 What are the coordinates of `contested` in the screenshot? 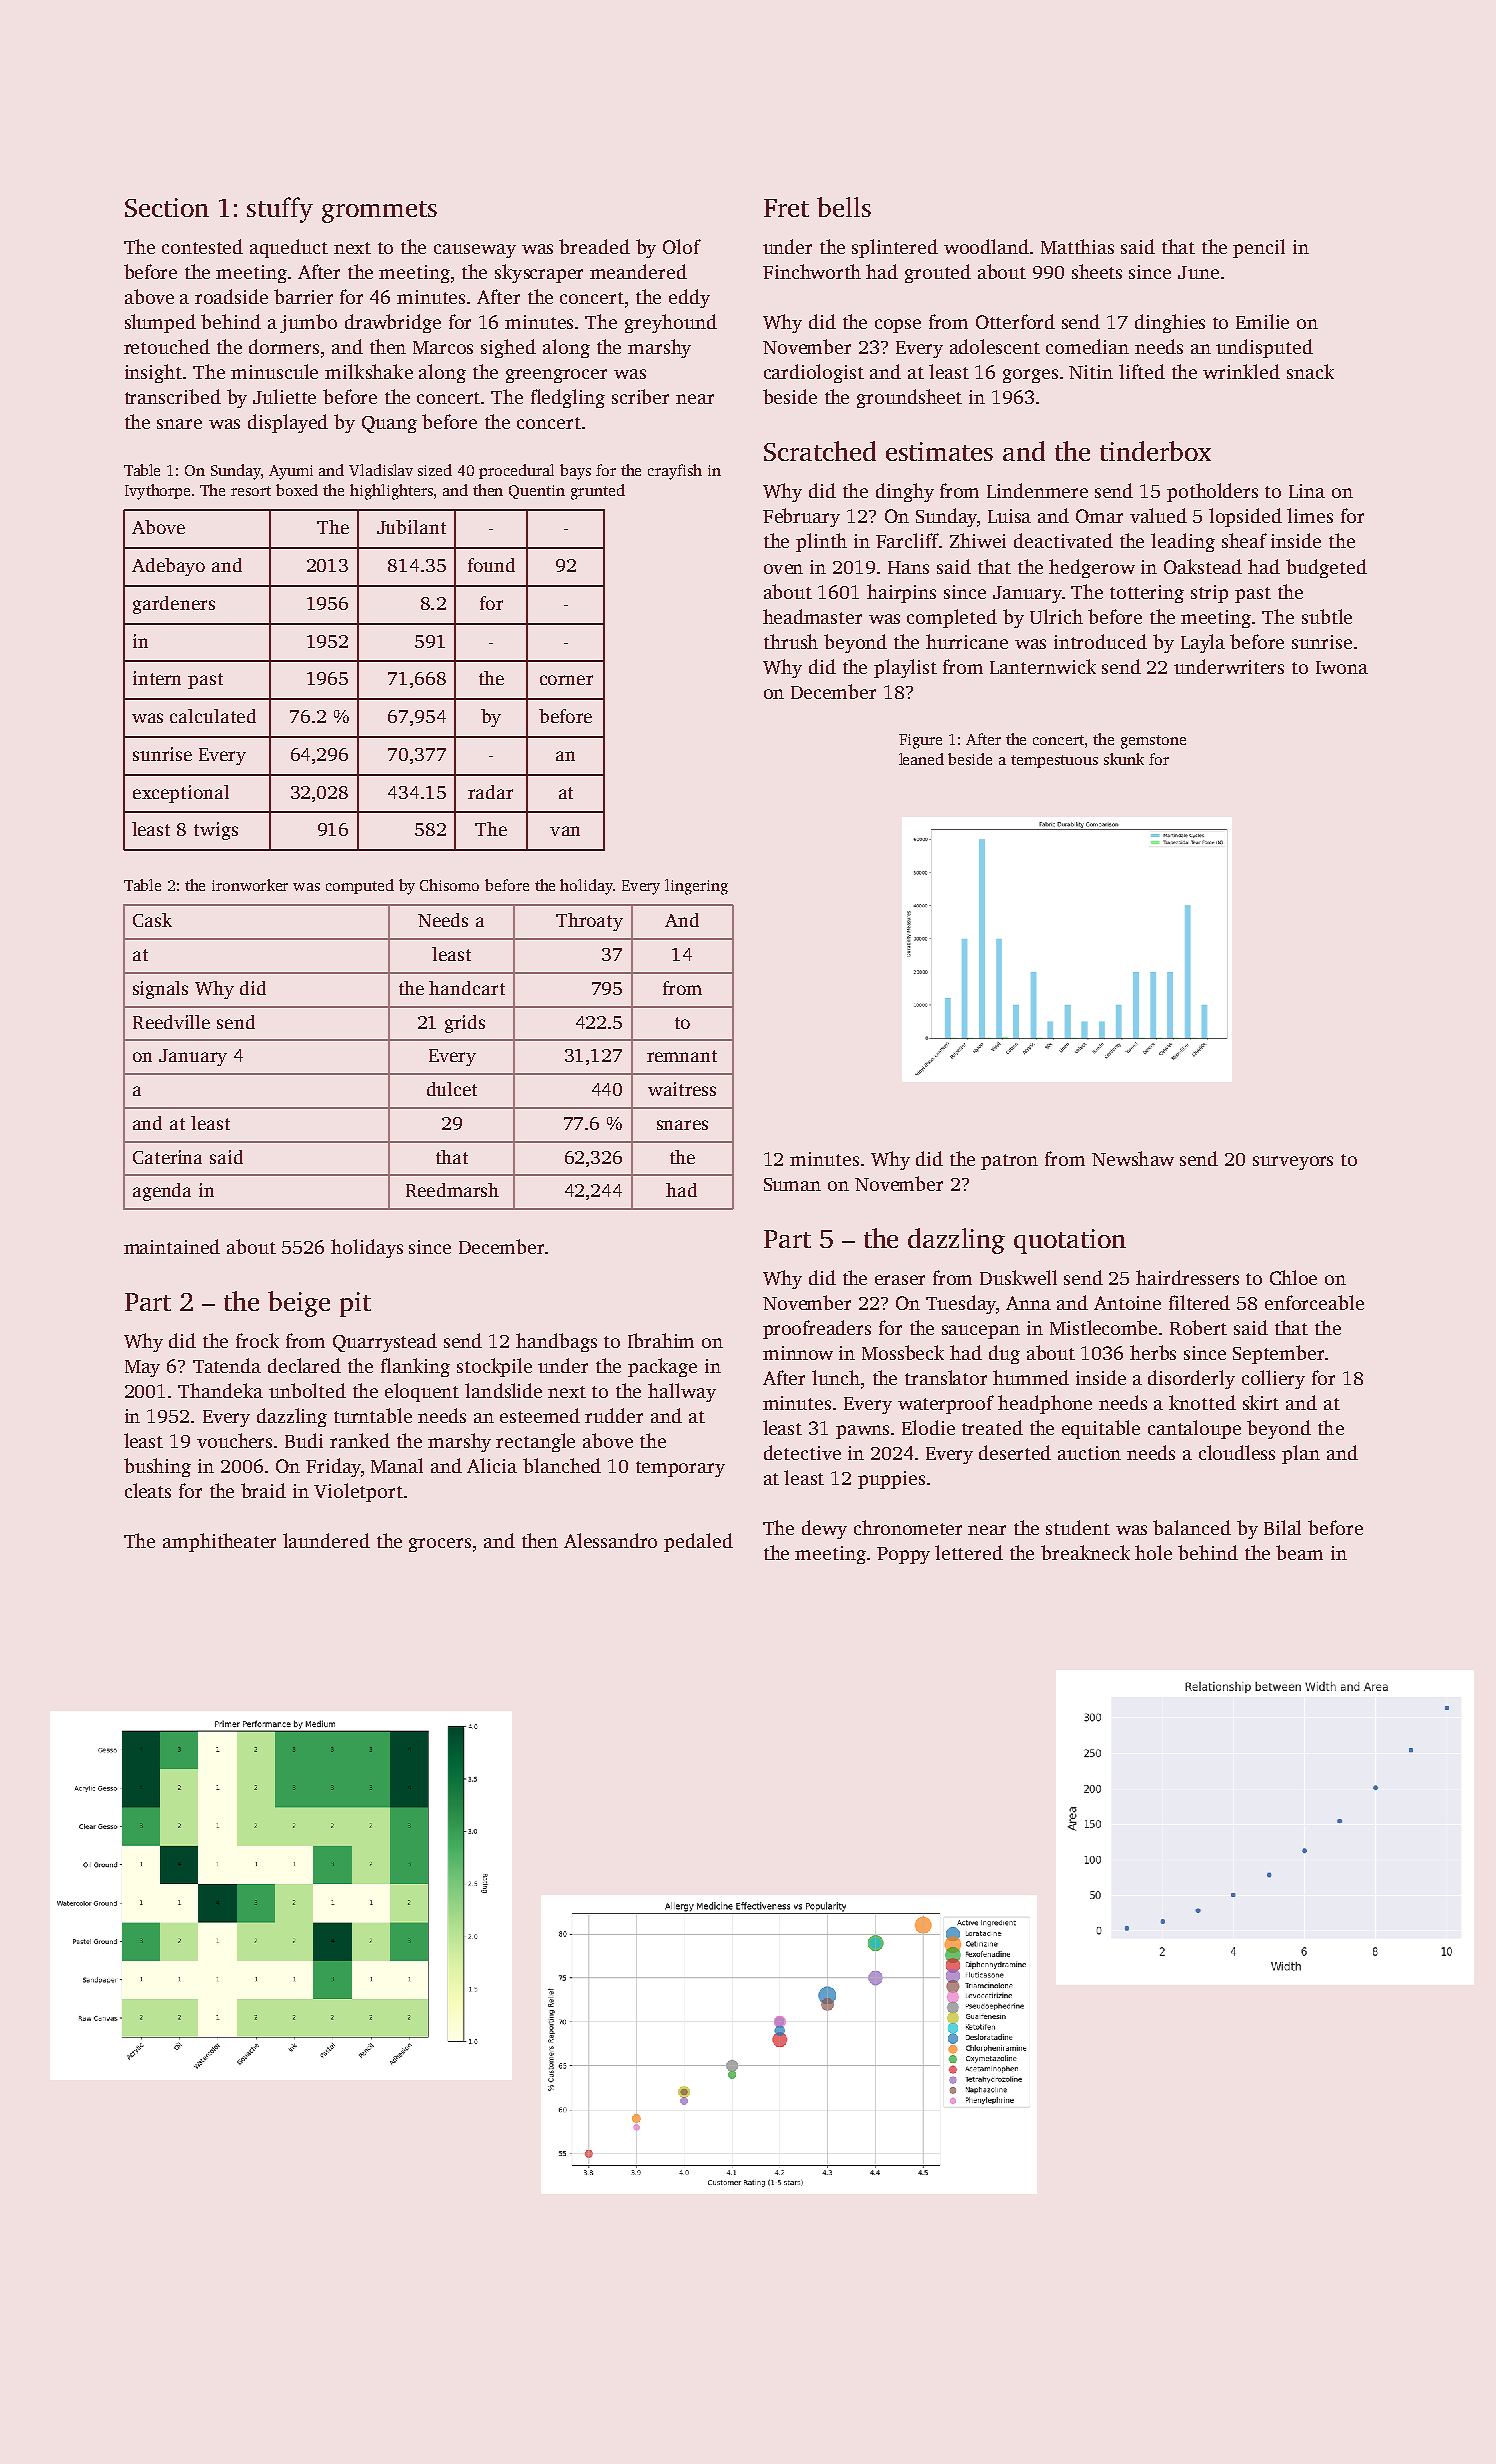 It's located at (202, 246).
